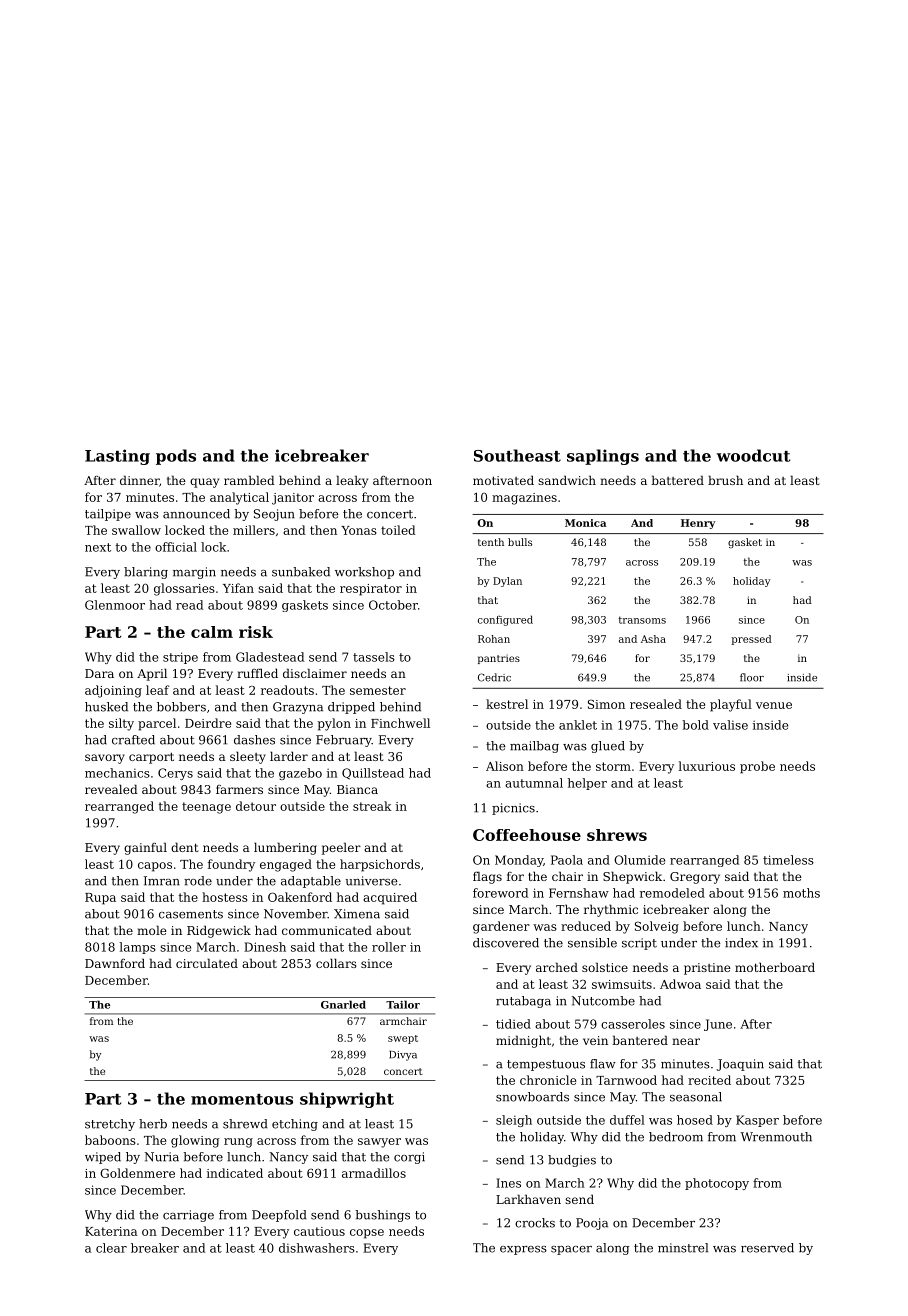  Describe the element at coordinates (409, 1158) in the screenshot. I see `corgi` at that location.
